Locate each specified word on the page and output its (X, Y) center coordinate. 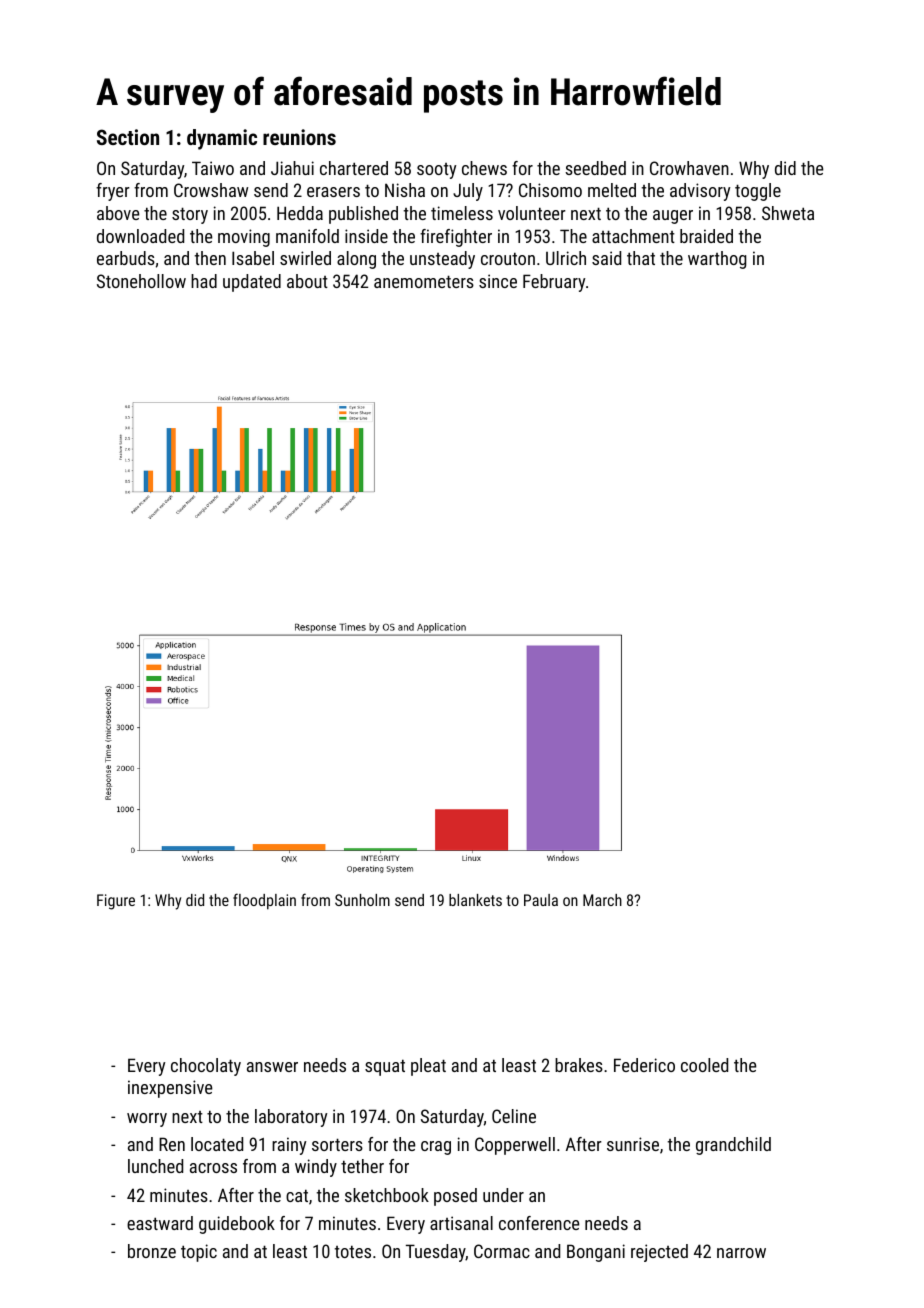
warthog (717, 260)
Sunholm (362, 900)
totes (353, 1251)
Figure (116, 902)
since (498, 281)
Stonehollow (141, 281)
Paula (541, 900)
